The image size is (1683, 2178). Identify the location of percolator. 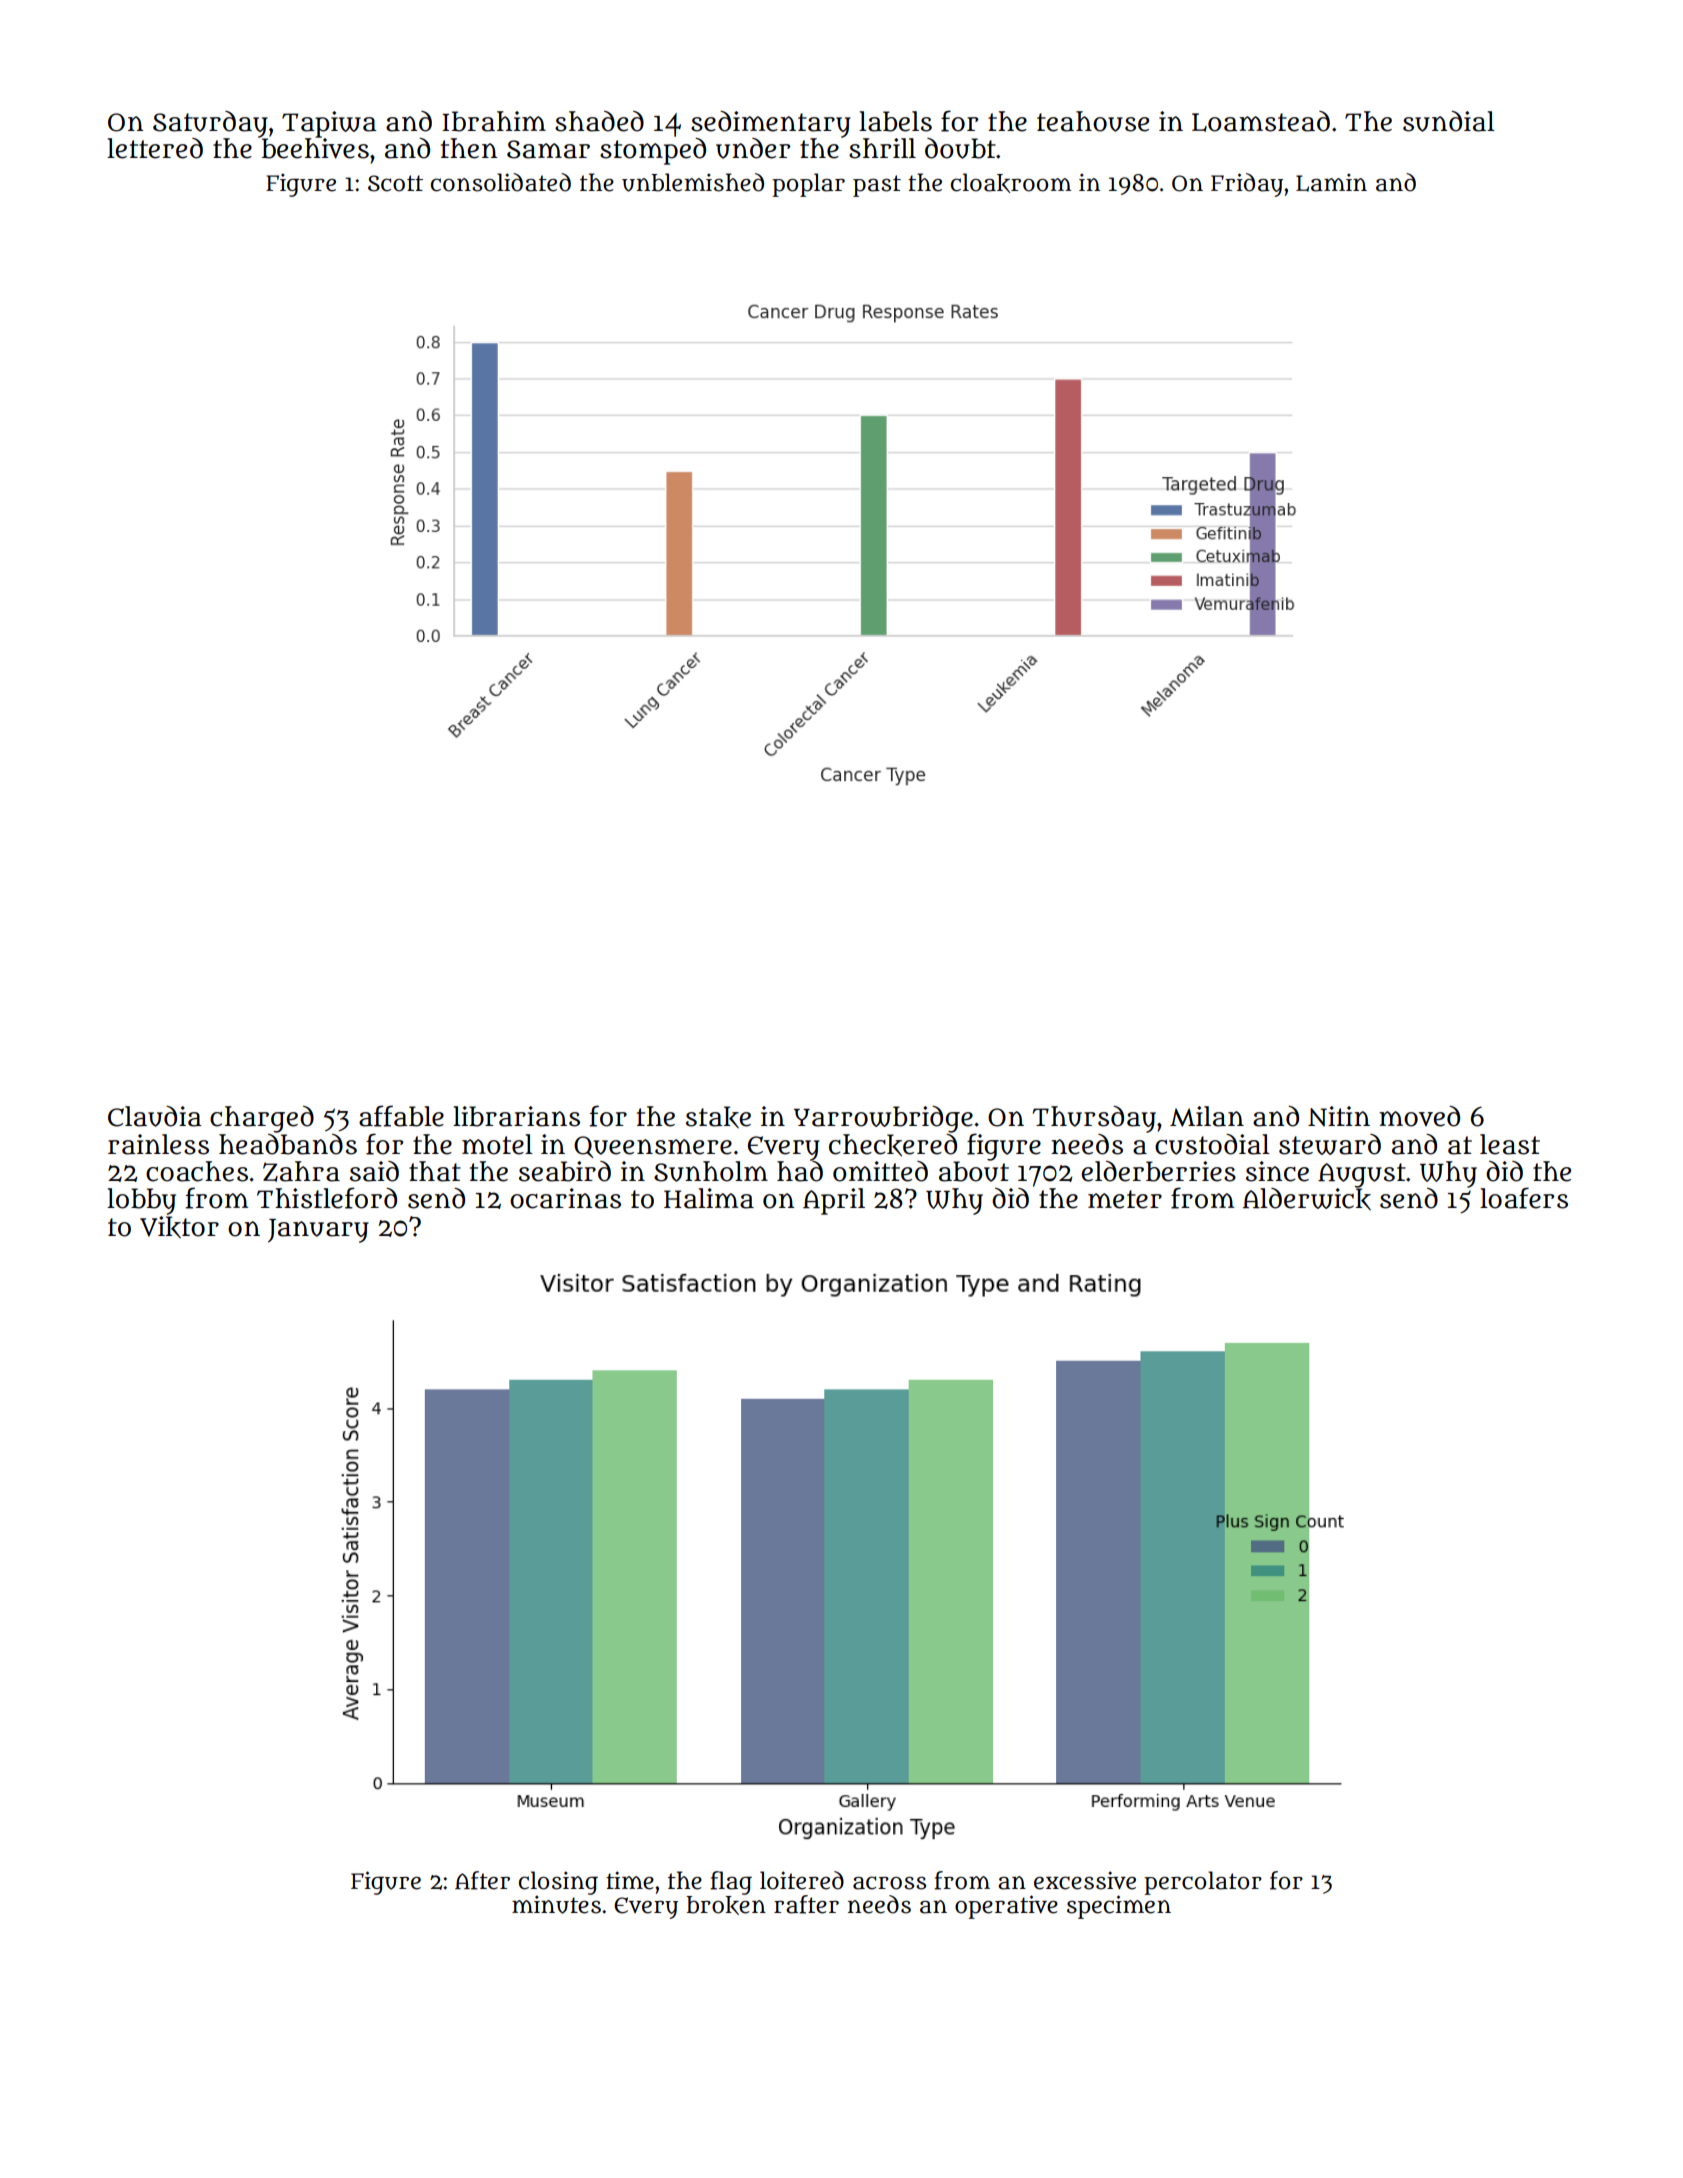
(1203, 1883).
